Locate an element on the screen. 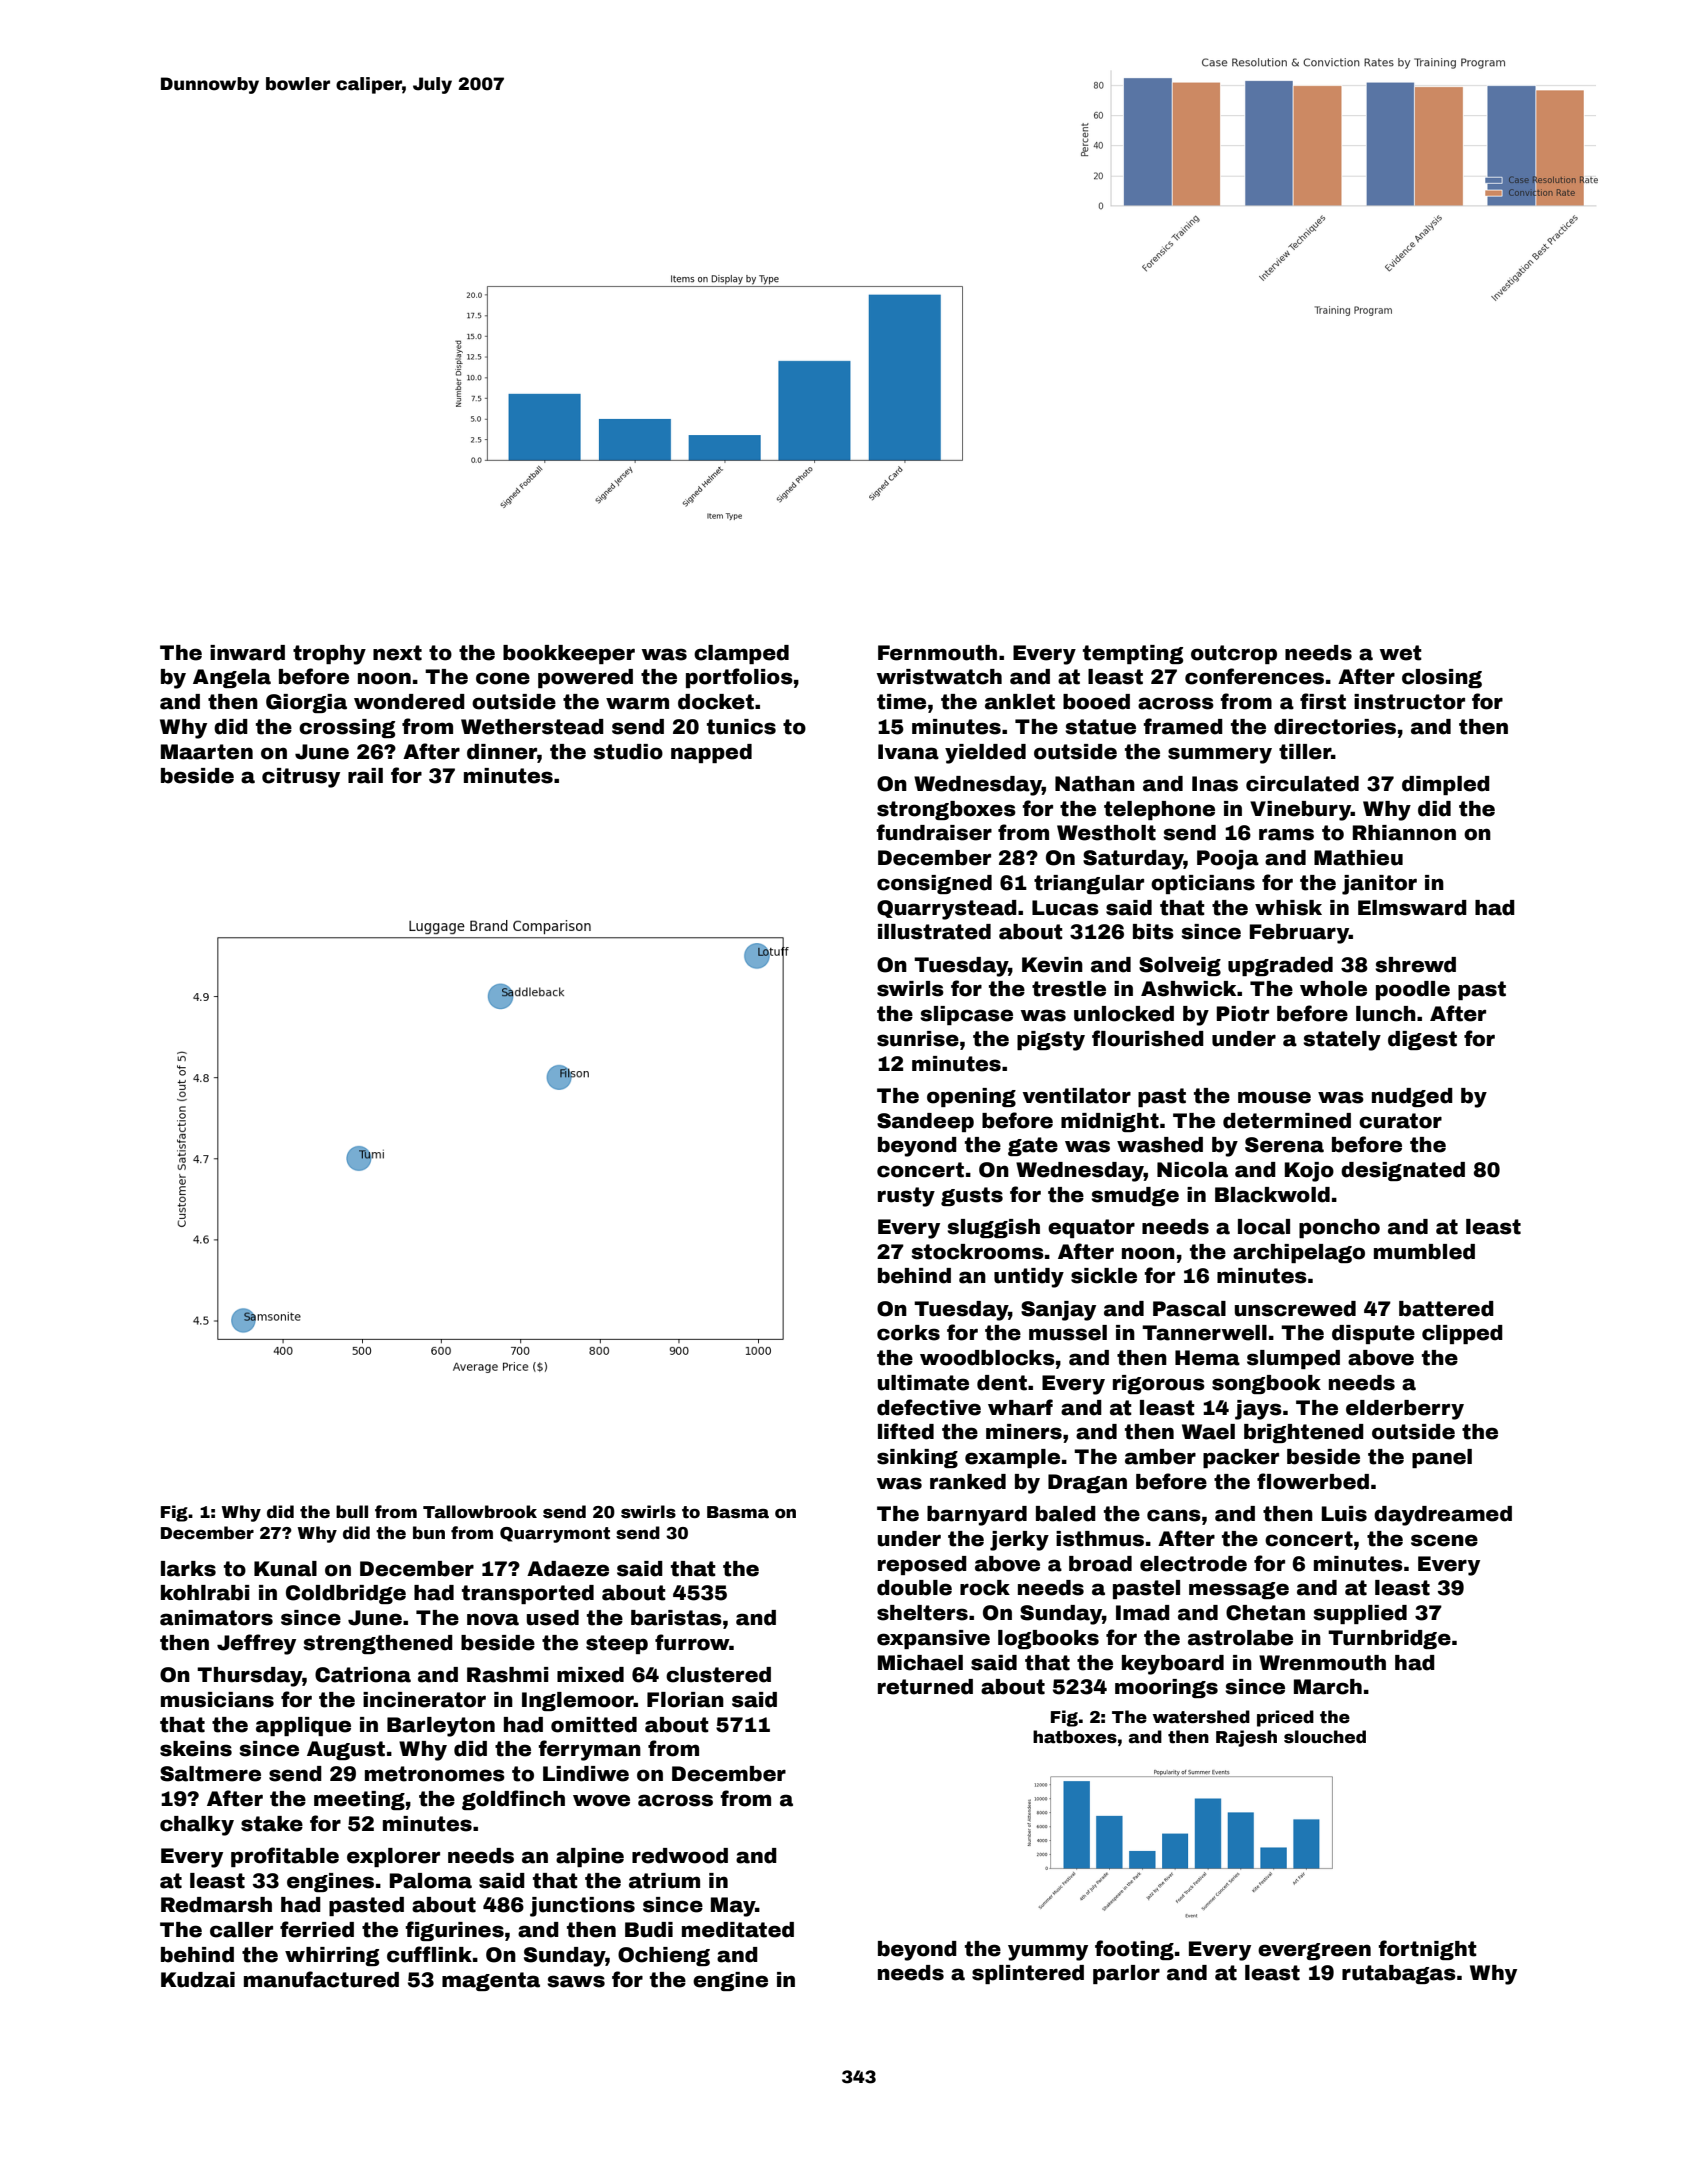 The width and height of the screenshot is (1683, 2178). outcrop is located at coordinates (1234, 654).
